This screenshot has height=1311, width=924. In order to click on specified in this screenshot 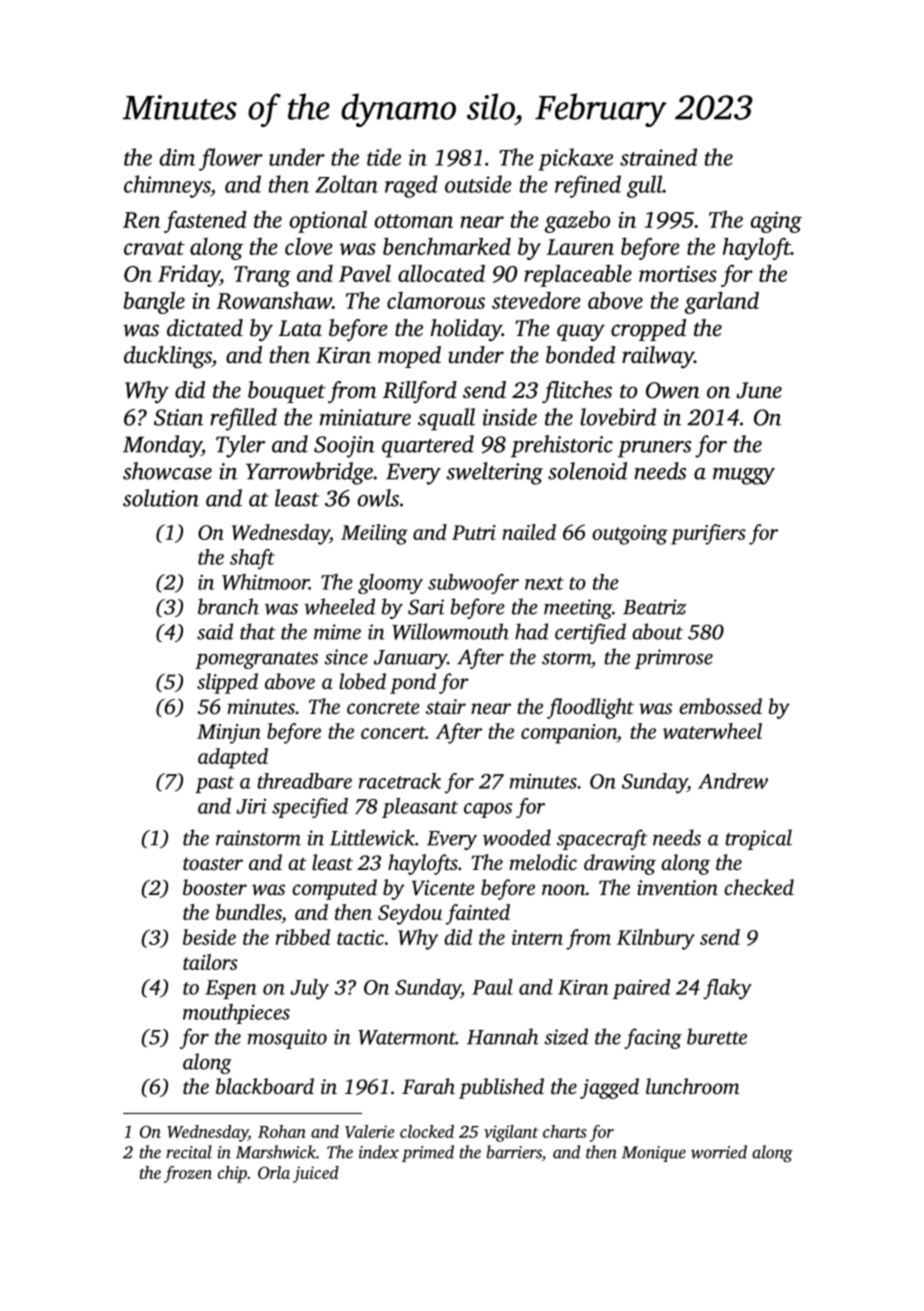, I will do `click(310, 808)`.
